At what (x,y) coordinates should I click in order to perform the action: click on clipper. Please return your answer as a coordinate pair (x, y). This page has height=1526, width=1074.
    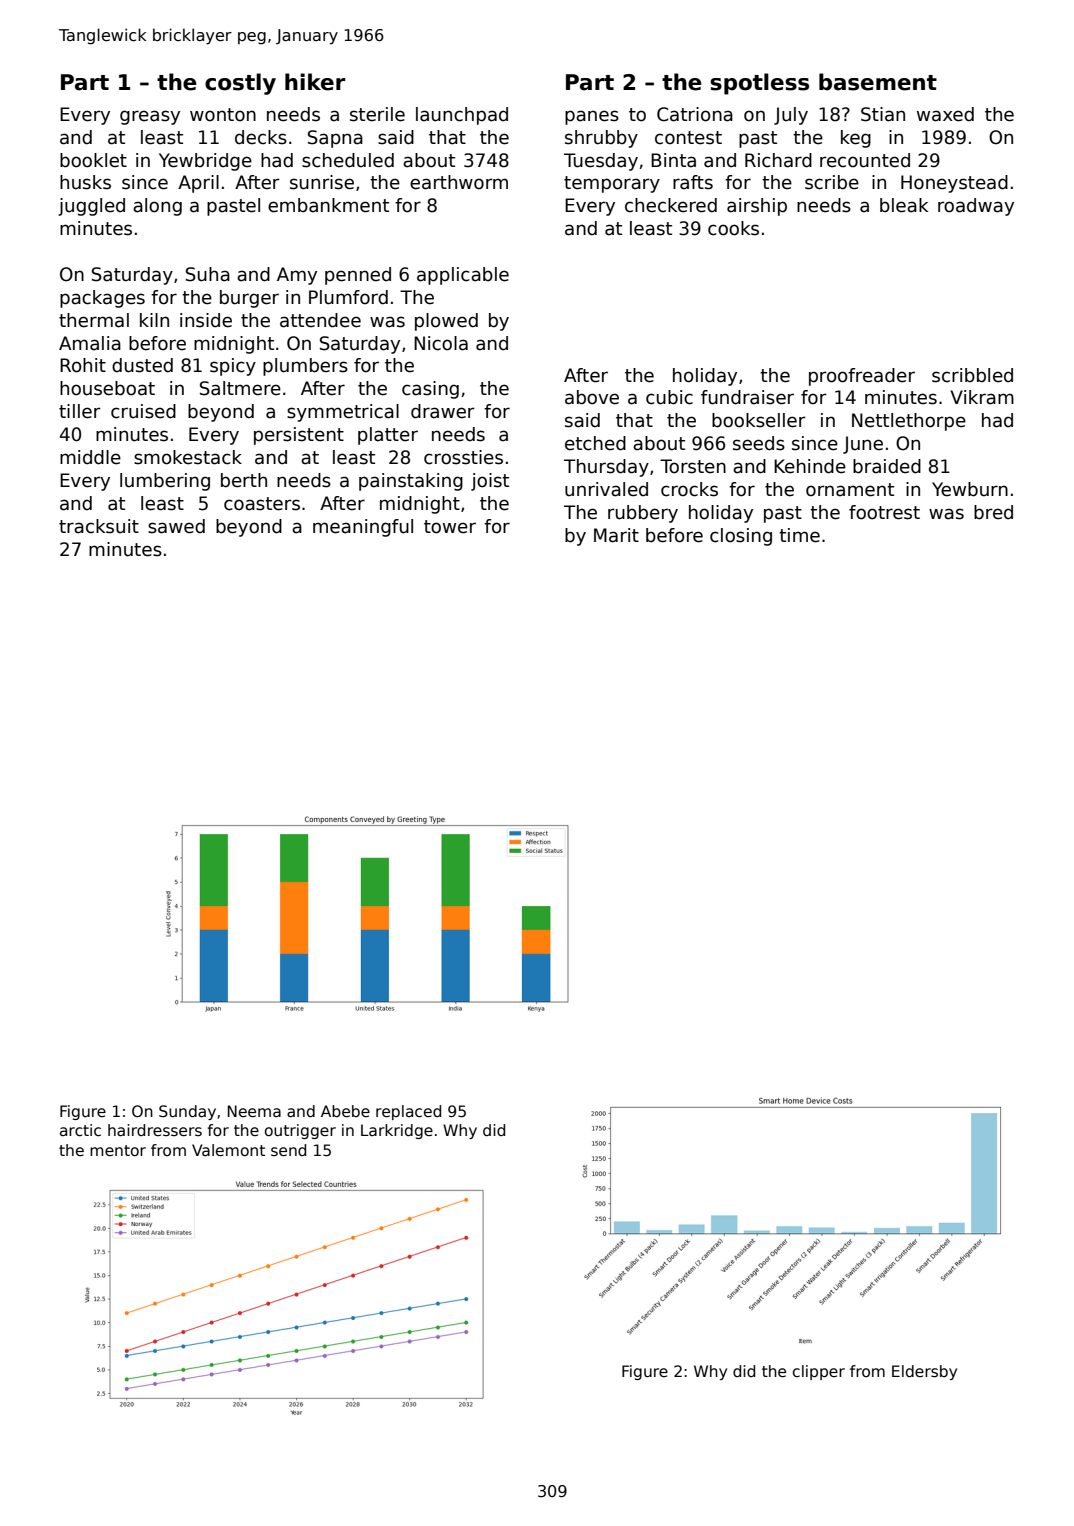
    Looking at the image, I should click on (819, 1372).
